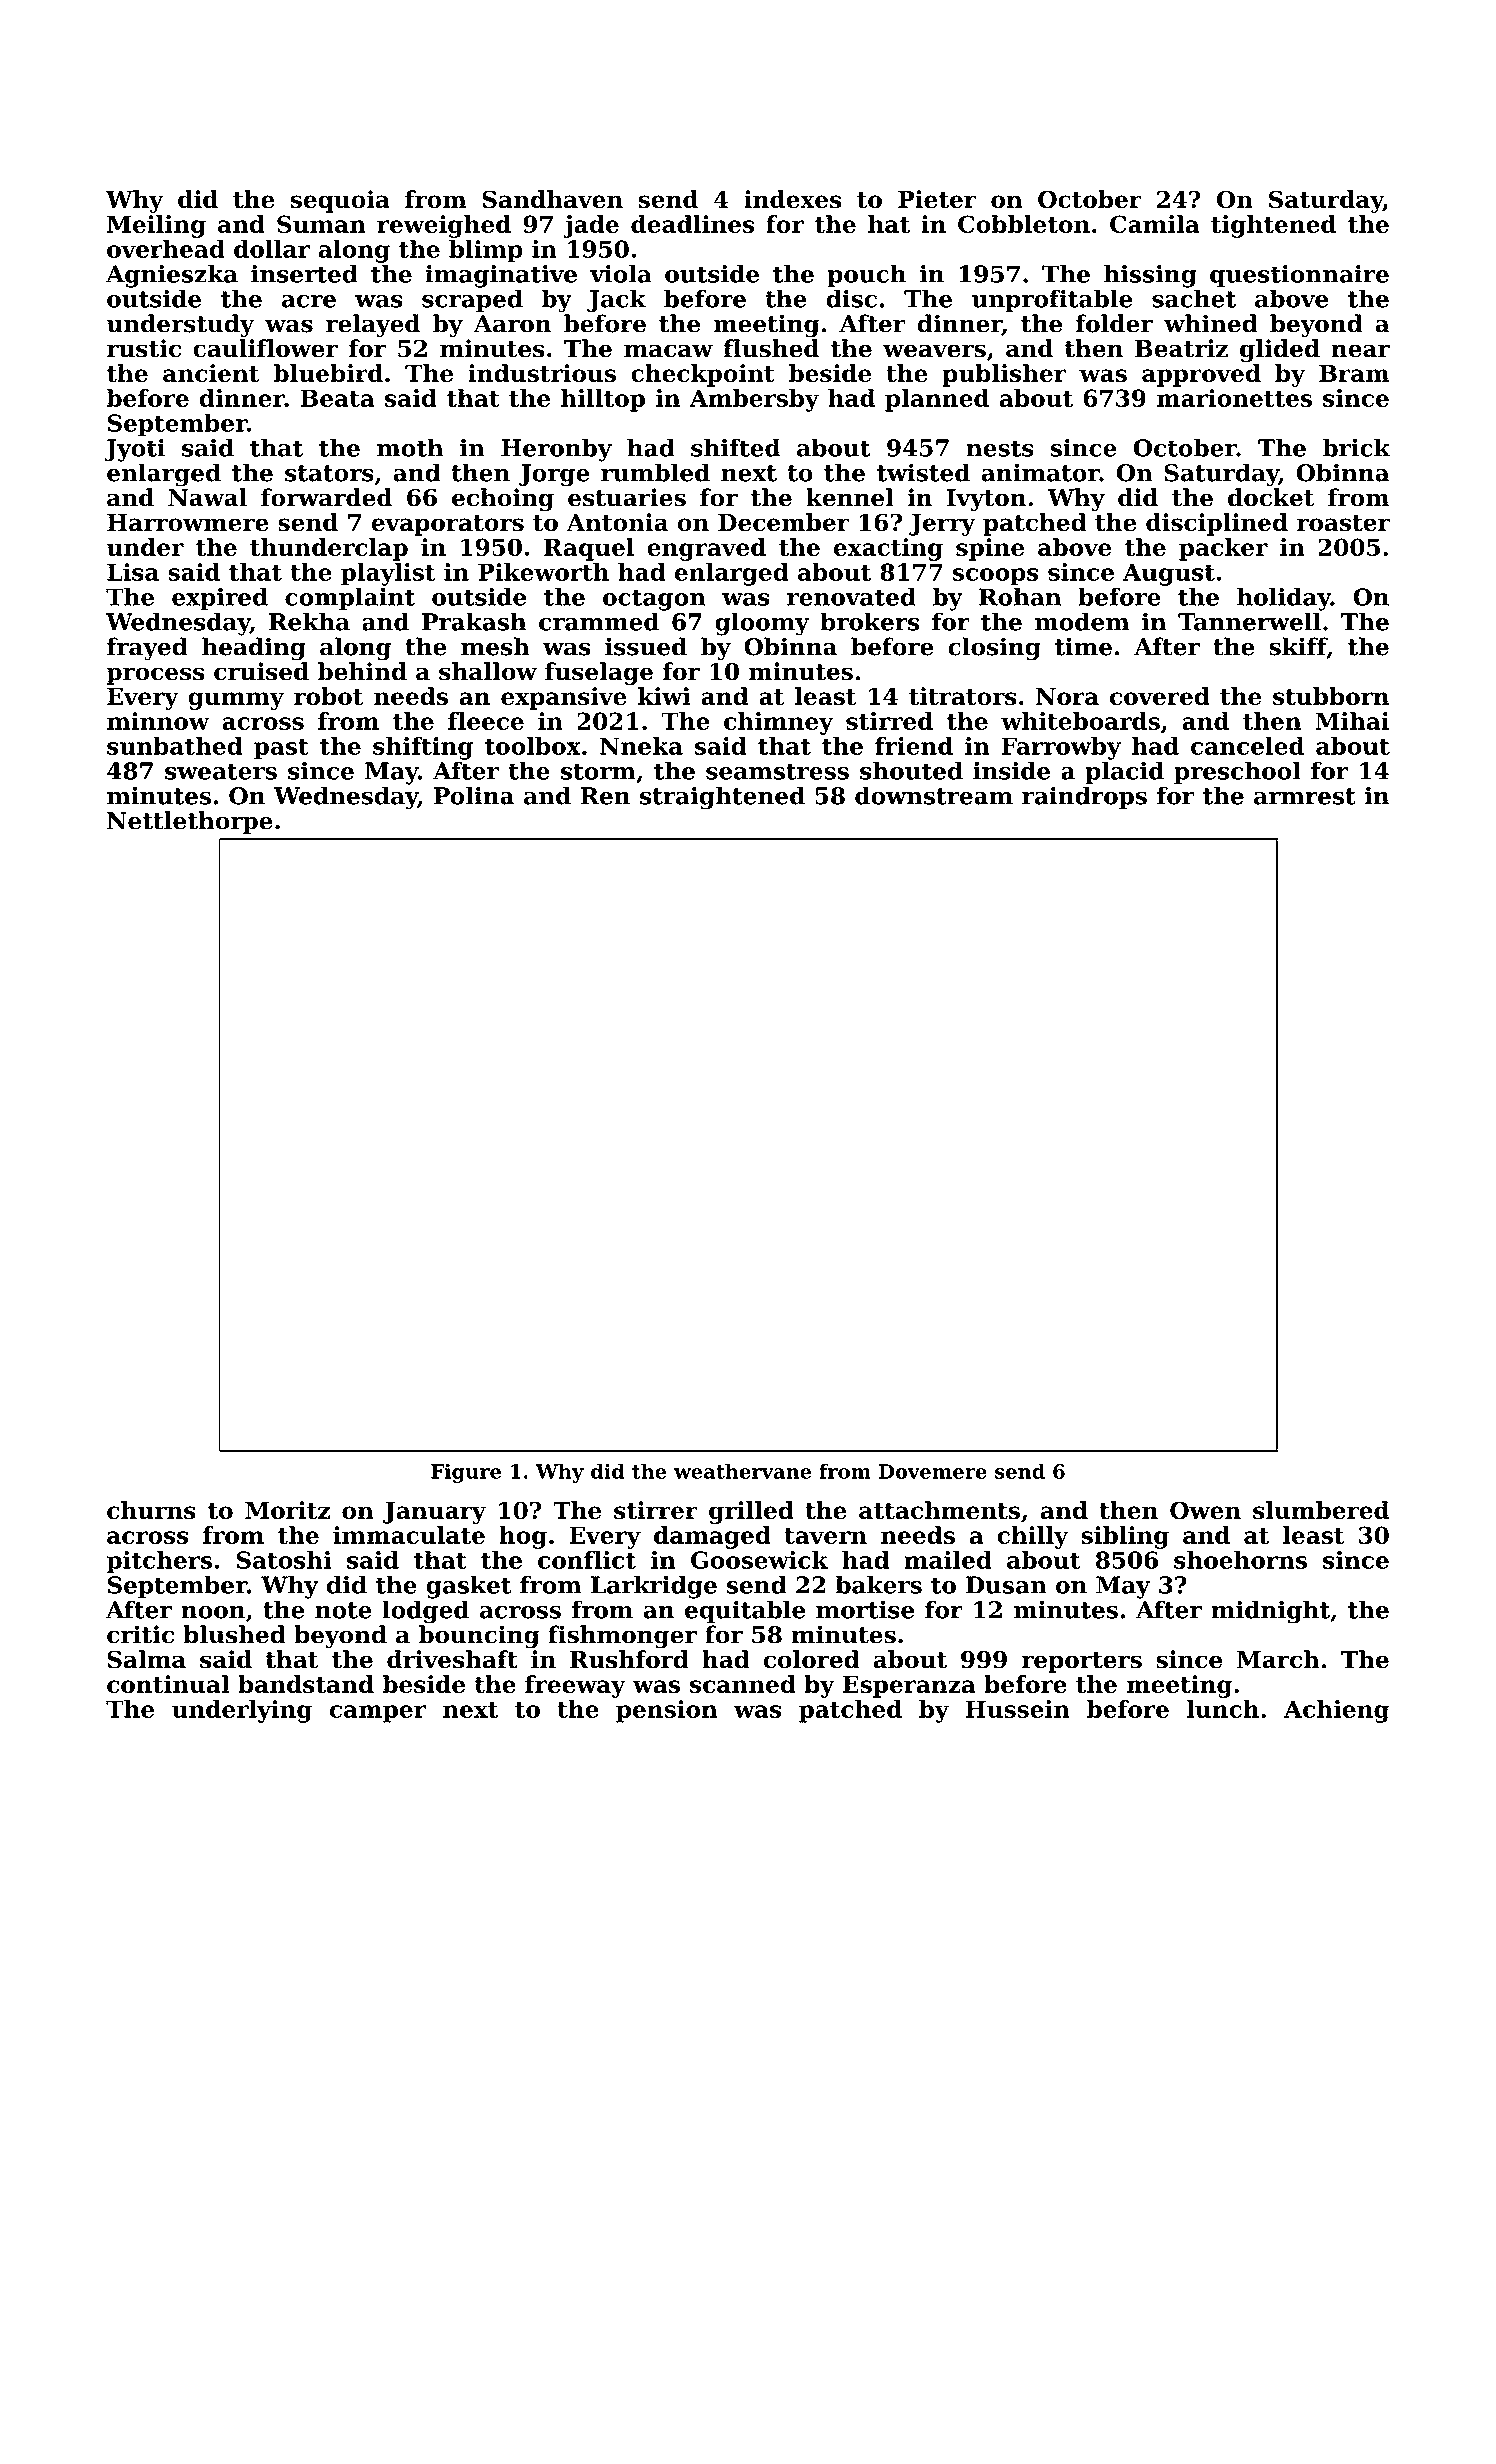  Describe the element at coordinates (281, 749) in the screenshot. I see `past` at that location.
